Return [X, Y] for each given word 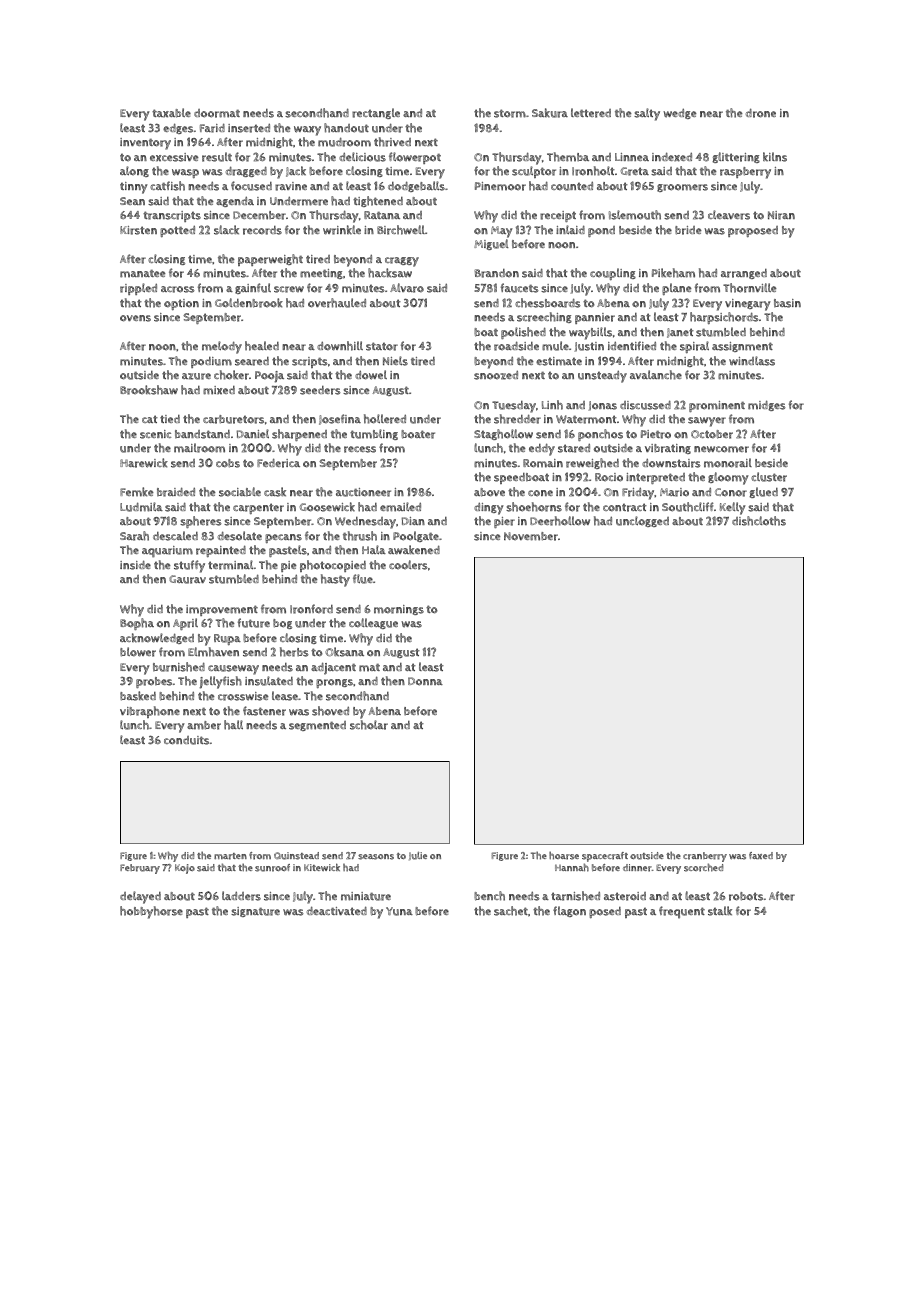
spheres [201, 522]
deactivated [337, 910]
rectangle [376, 113]
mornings [399, 610]
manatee [143, 274]
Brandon [496, 273]
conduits [186, 740]
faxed [761, 855]
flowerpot [415, 158]
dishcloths [759, 521]
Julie [418, 856]
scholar [369, 725]
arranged [744, 274]
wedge [680, 113]
